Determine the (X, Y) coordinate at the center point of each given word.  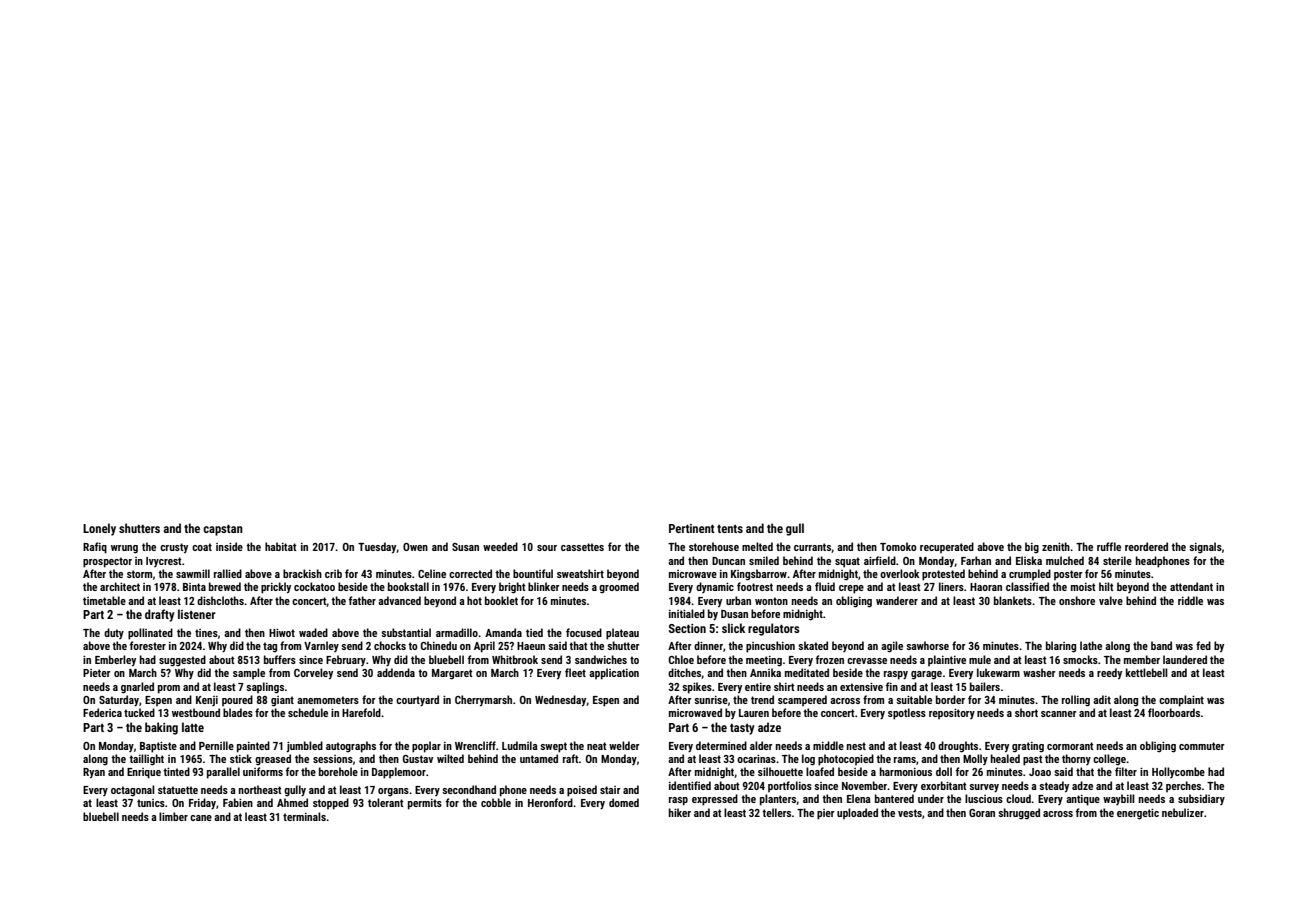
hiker (680, 812)
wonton (771, 601)
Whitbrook (515, 659)
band (1161, 645)
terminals (304, 816)
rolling (1076, 701)
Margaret (452, 674)
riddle (1190, 600)
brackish (302, 573)
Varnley (321, 646)
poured (237, 700)
